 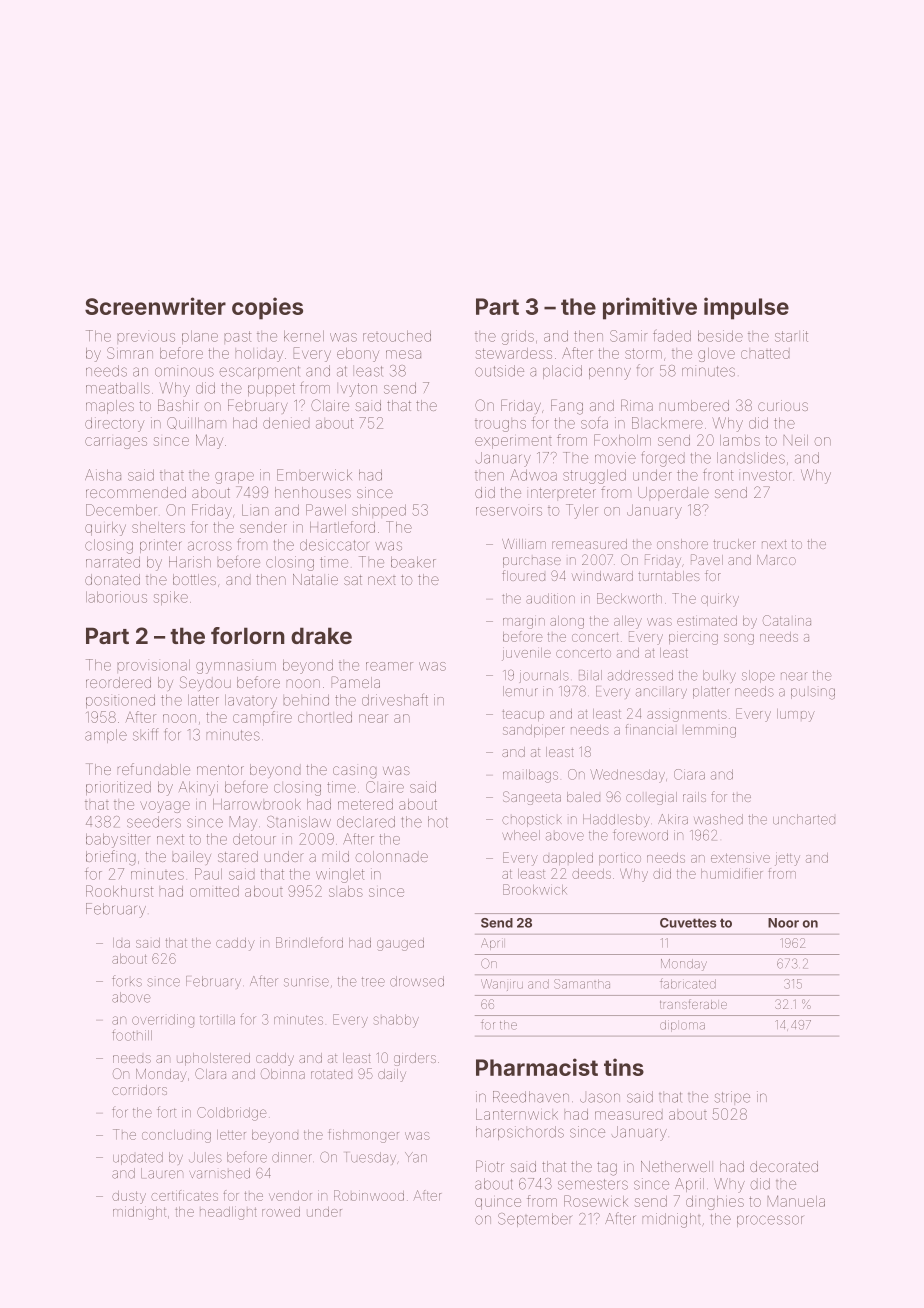 What do you see at coordinates (210, 1073) in the document?
I see `Clara` at bounding box center [210, 1073].
